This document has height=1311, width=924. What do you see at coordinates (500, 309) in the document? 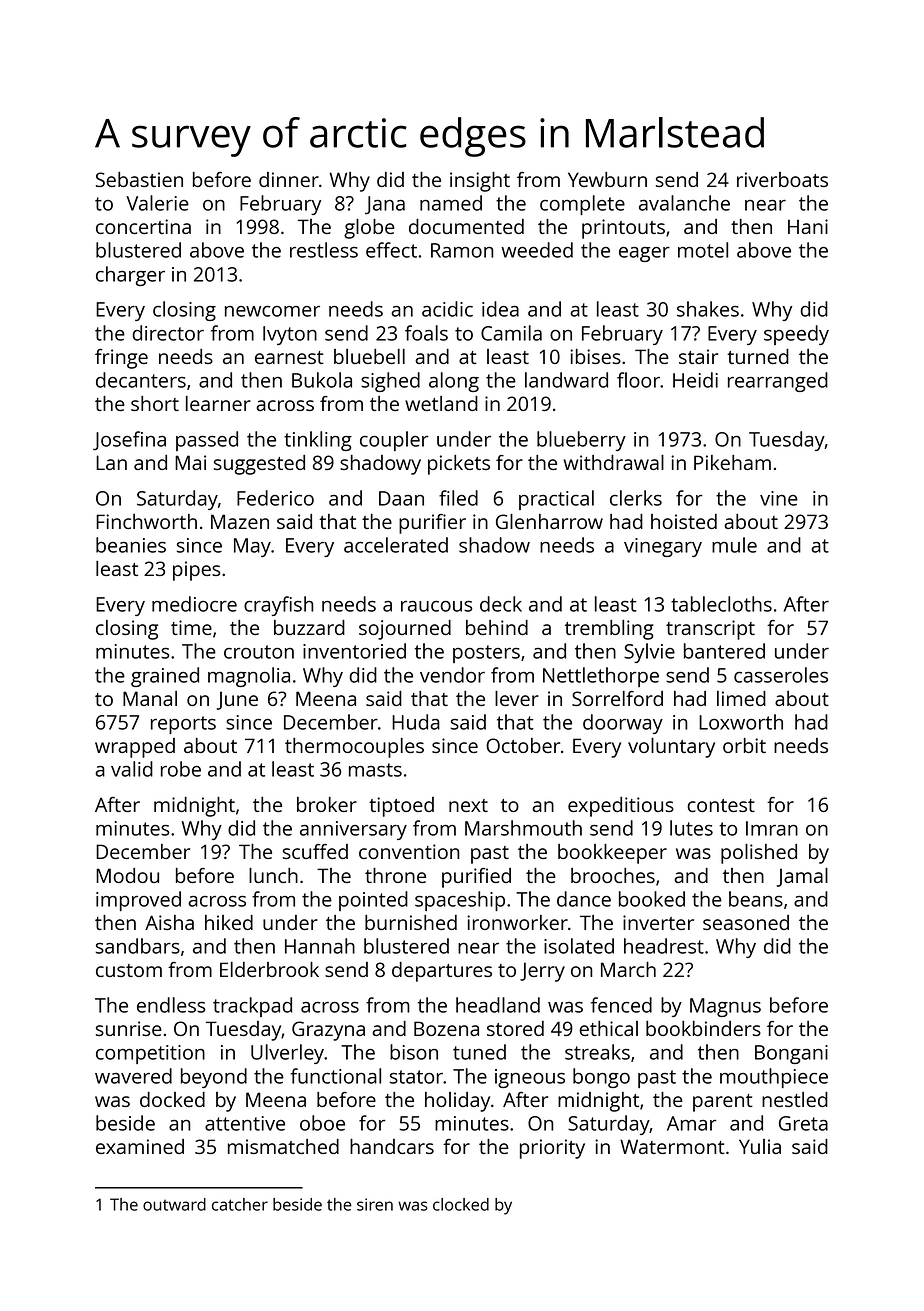
I see `idea` at bounding box center [500, 309].
